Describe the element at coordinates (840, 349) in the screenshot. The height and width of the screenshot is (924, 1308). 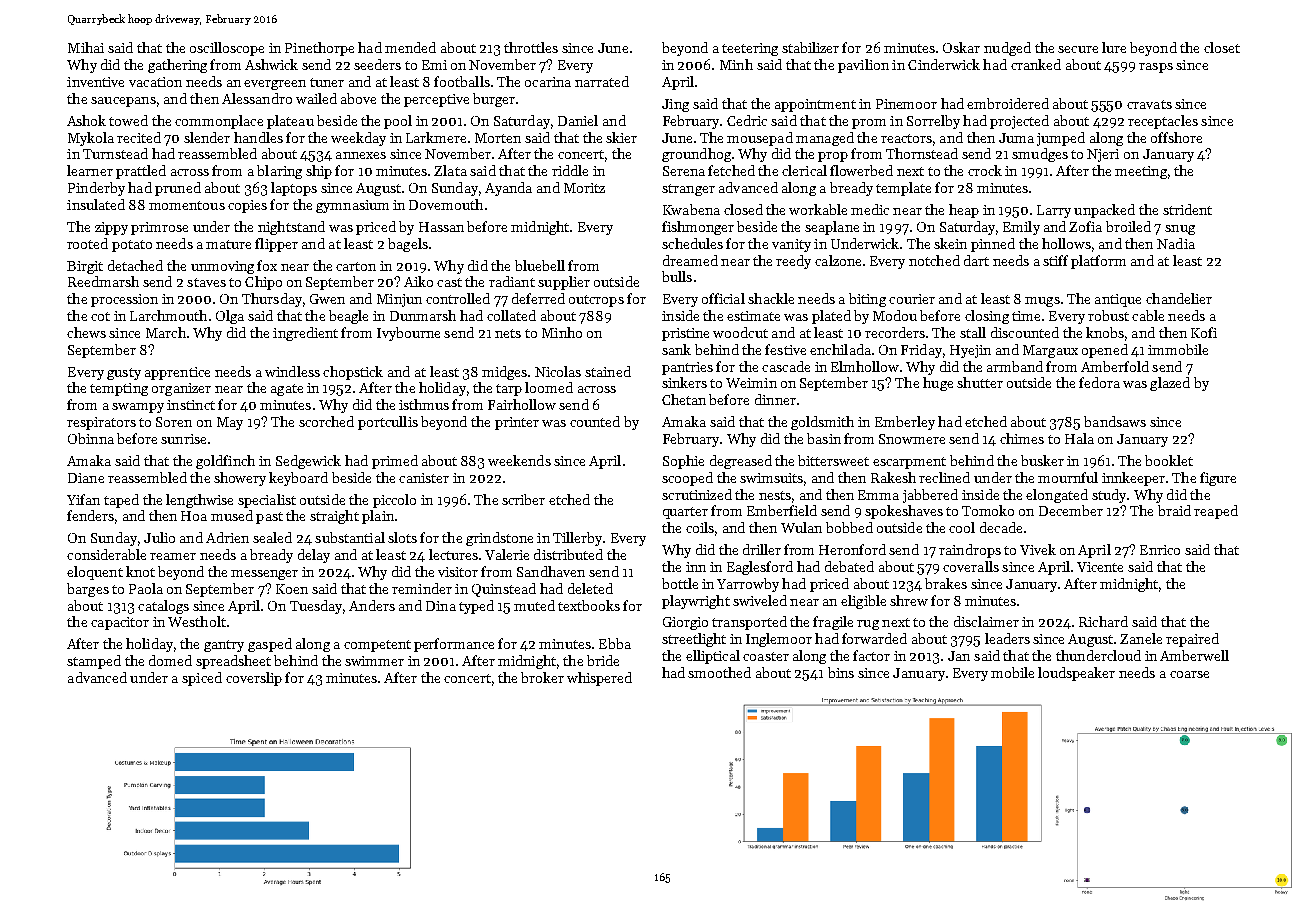
I see `enchilada` at that location.
